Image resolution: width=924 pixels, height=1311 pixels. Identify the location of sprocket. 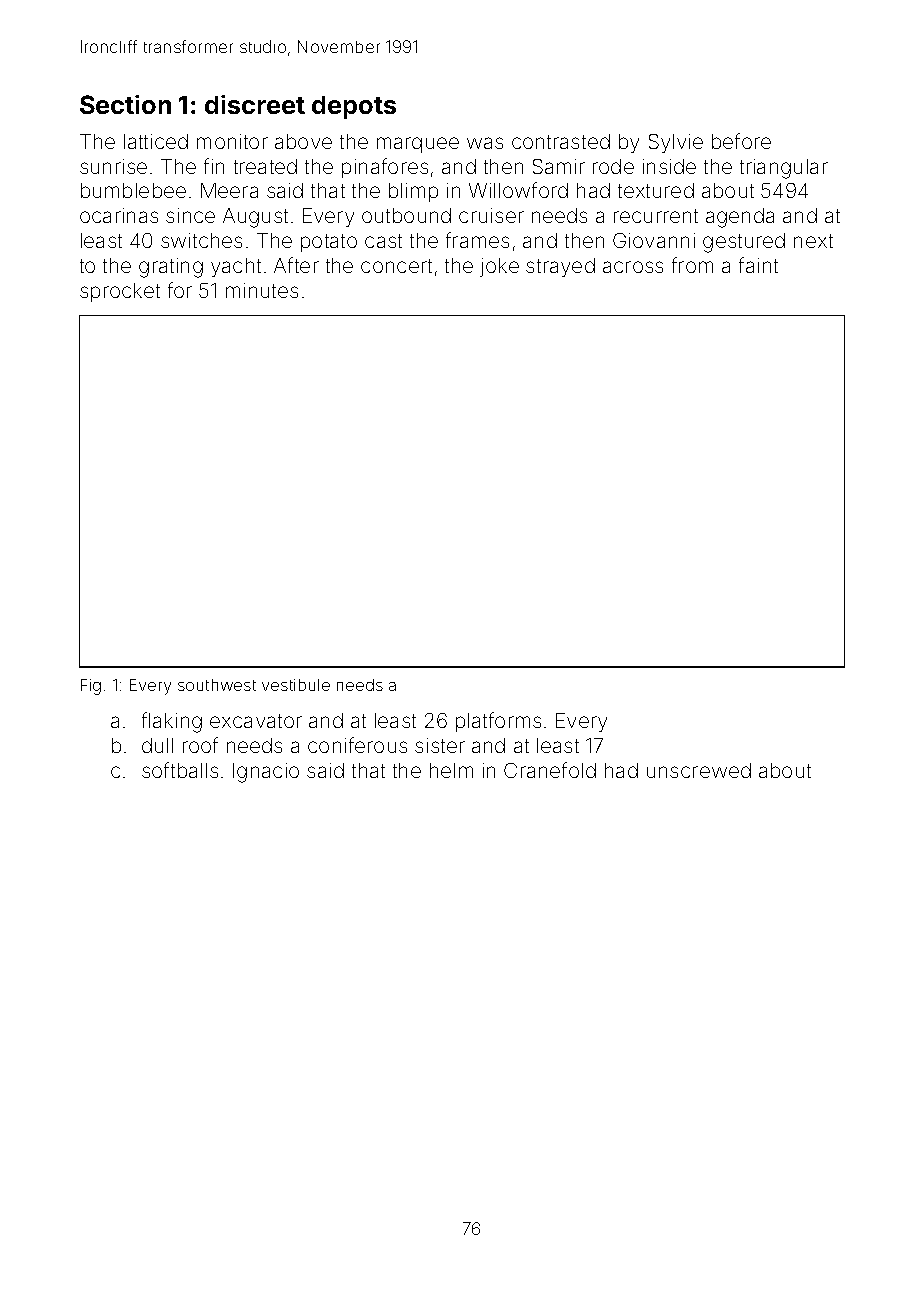
(120, 292).
